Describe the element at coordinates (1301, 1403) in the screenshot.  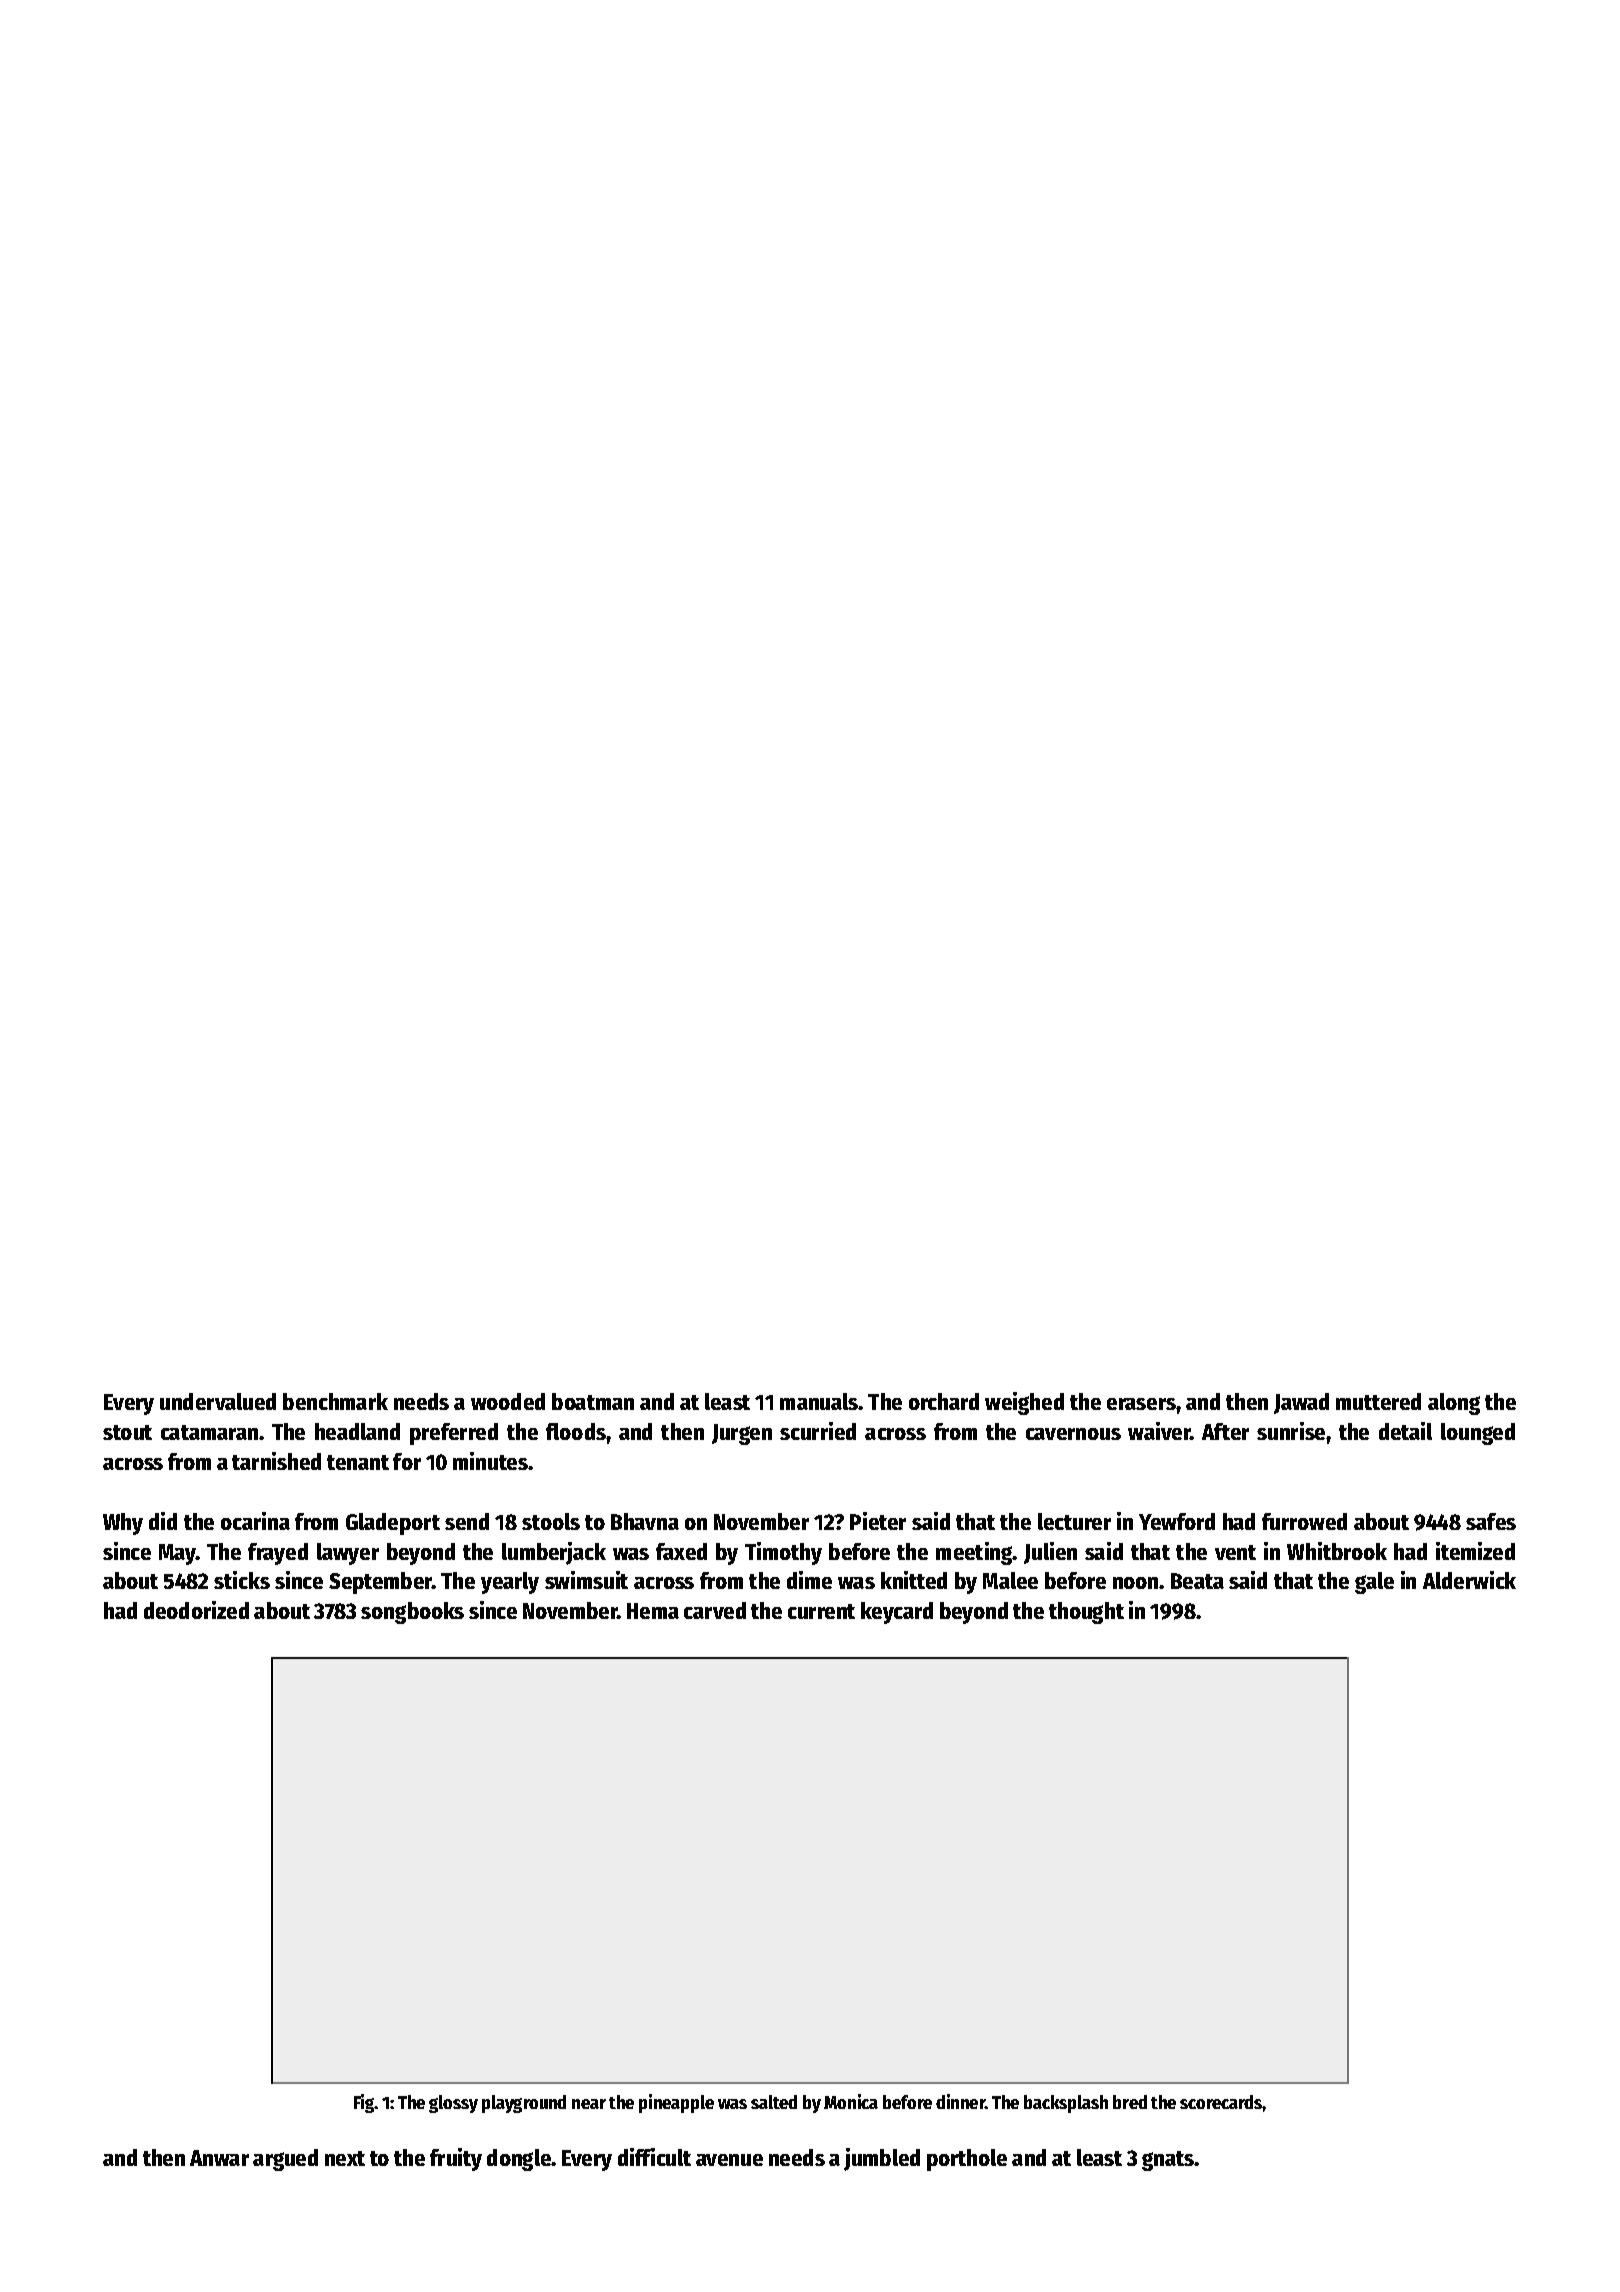
I see `Jawad` at that location.
